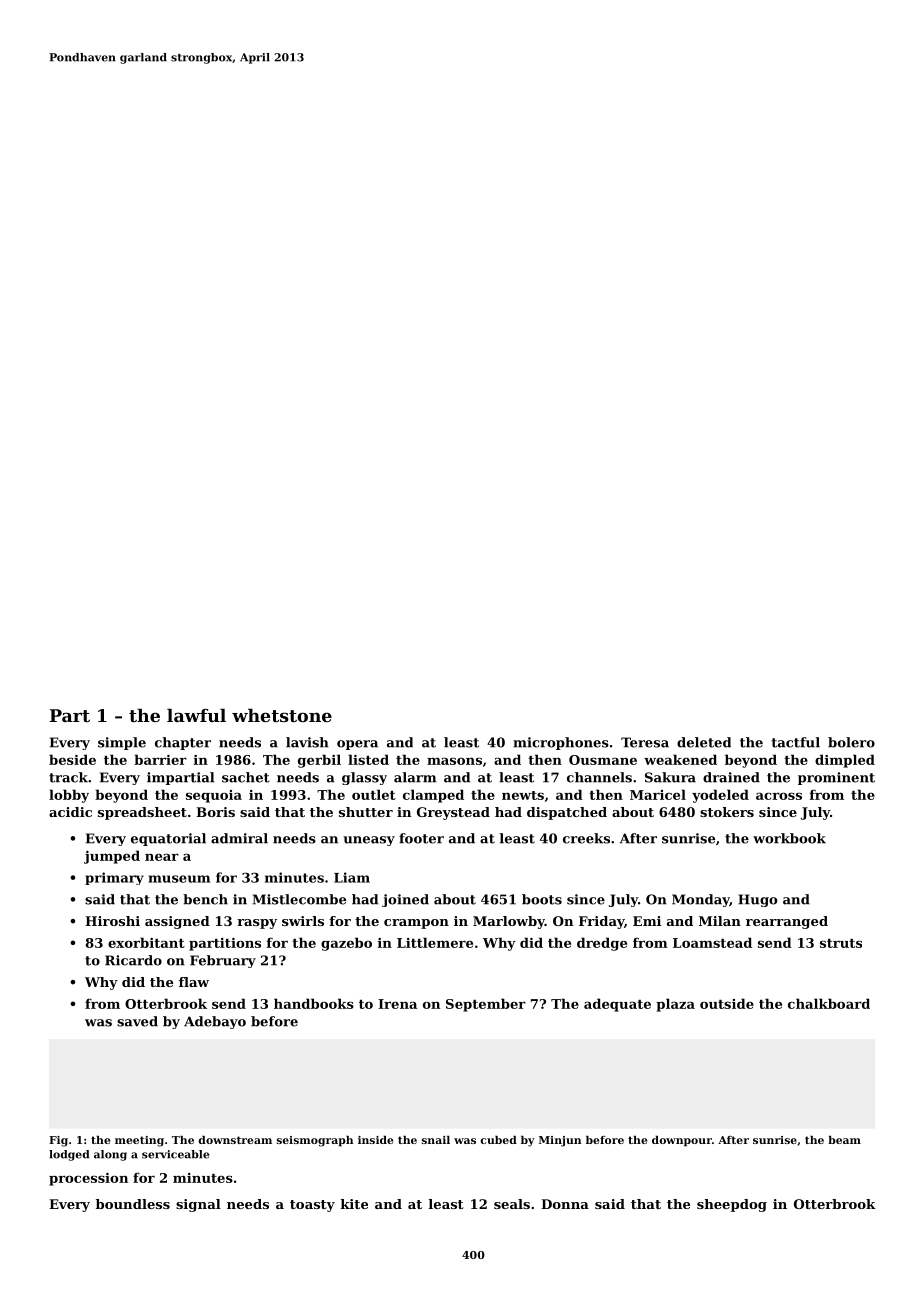  What do you see at coordinates (137, 1021) in the page?
I see `saved` at bounding box center [137, 1021].
